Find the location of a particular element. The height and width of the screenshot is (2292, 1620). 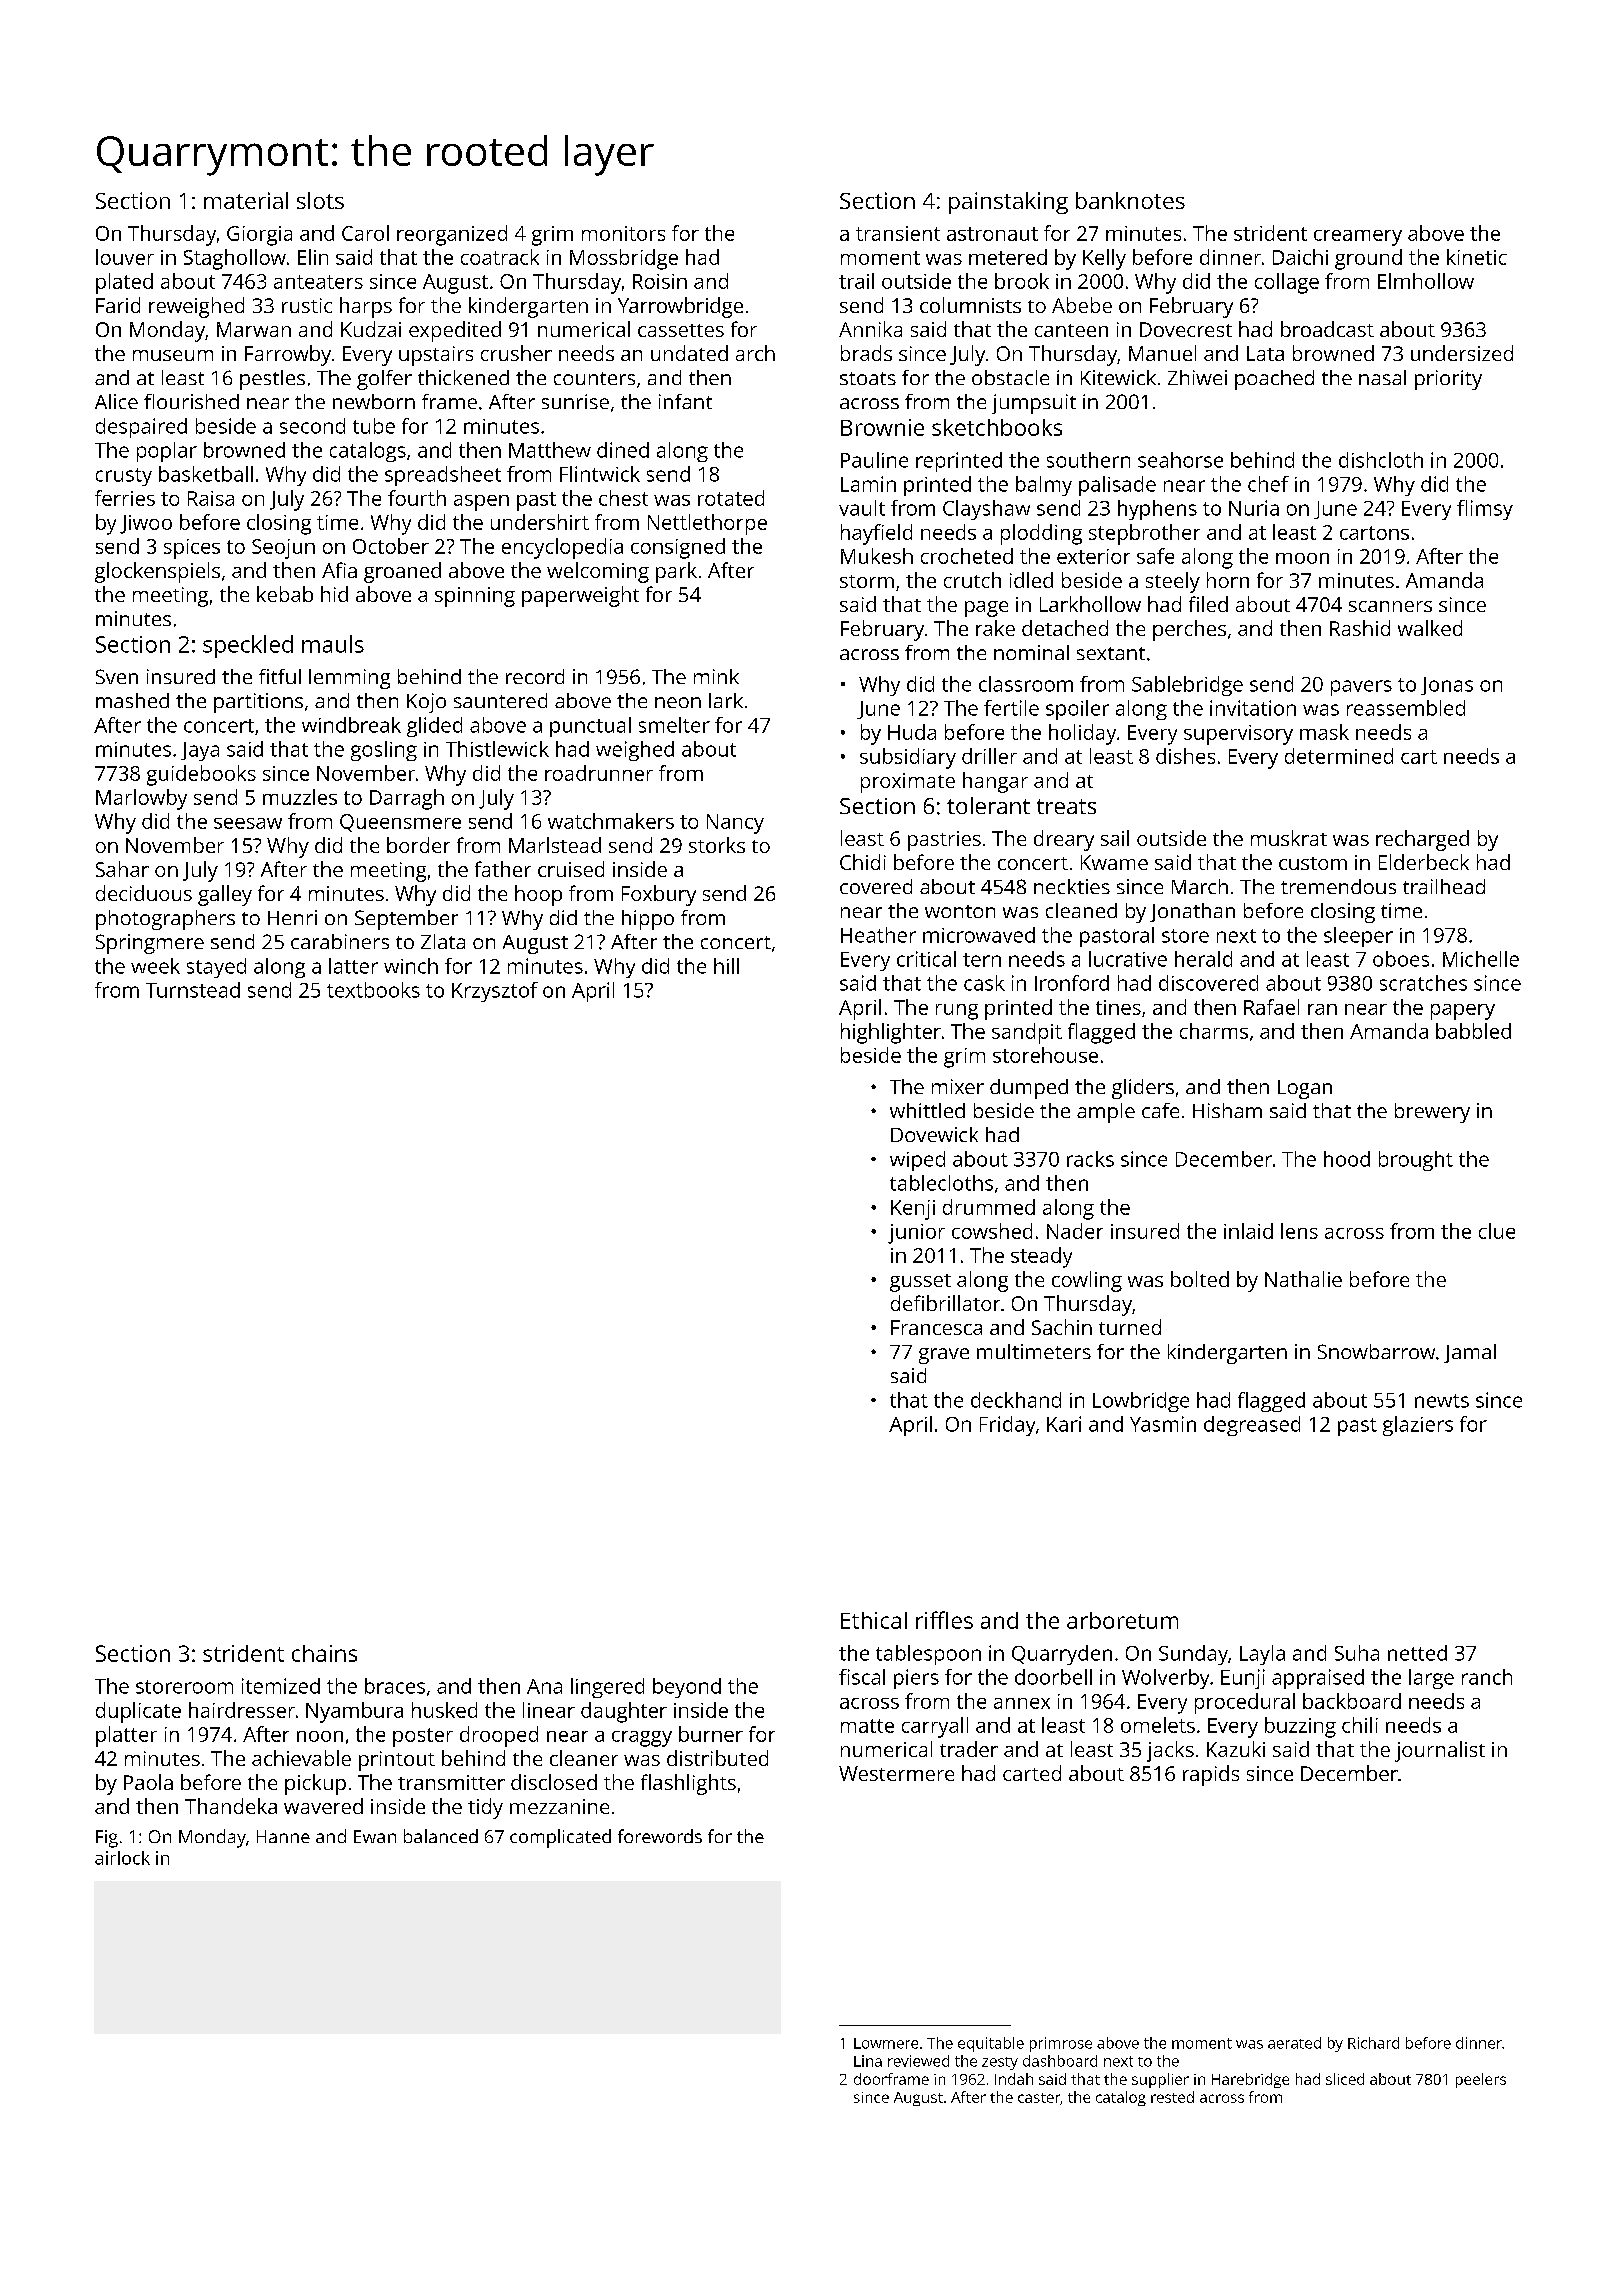

basketball is located at coordinates (206, 474).
